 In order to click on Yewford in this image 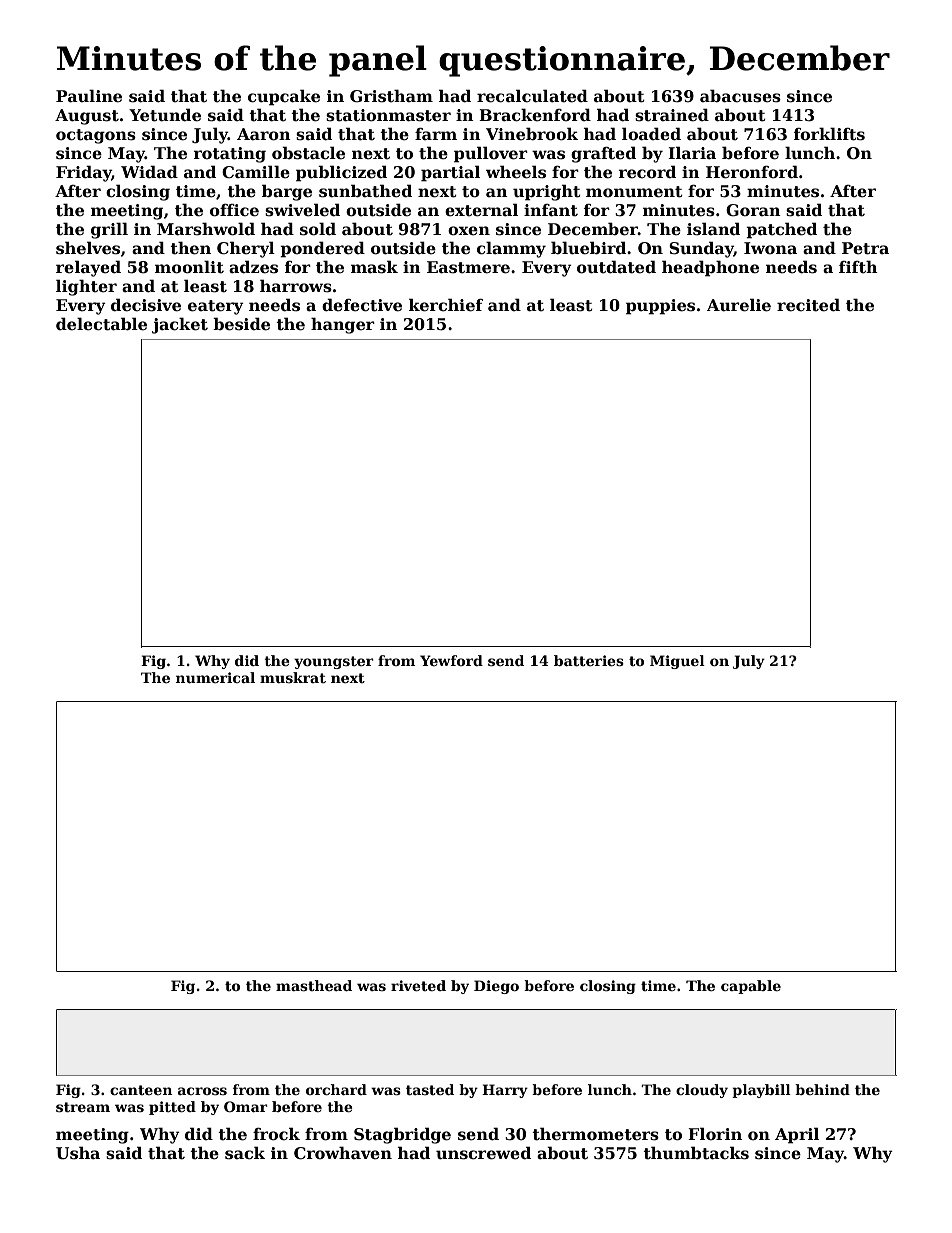, I will do `click(451, 660)`.
